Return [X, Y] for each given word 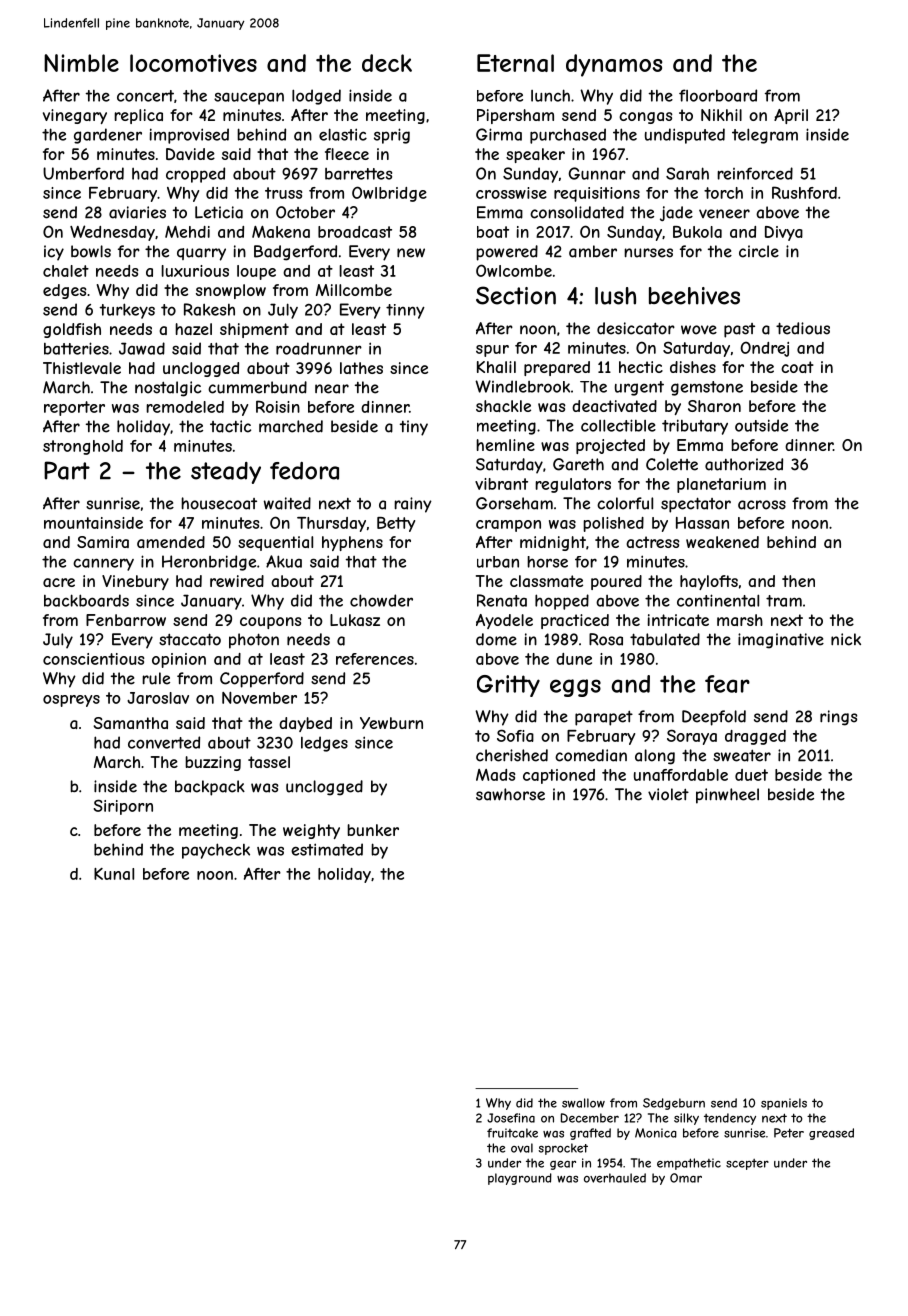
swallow [583, 1103]
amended [171, 542]
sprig [392, 136]
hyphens [352, 543]
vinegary [75, 116]
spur [492, 351]
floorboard [718, 95]
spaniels [784, 1104]
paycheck [216, 851]
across [762, 505]
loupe [256, 272]
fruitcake [512, 1133]
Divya [784, 233]
